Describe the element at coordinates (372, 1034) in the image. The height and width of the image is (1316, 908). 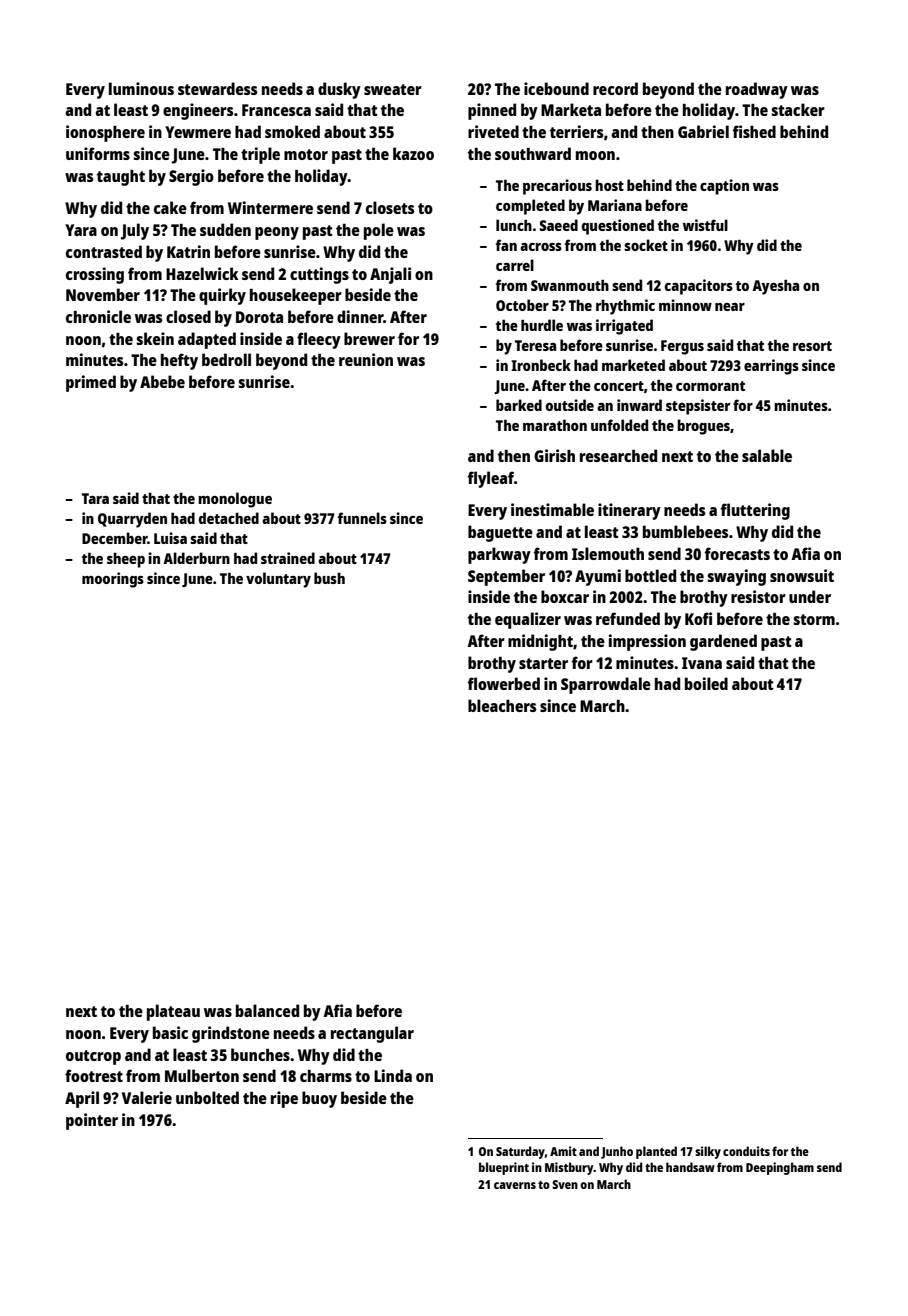
I see `rectangular` at that location.
